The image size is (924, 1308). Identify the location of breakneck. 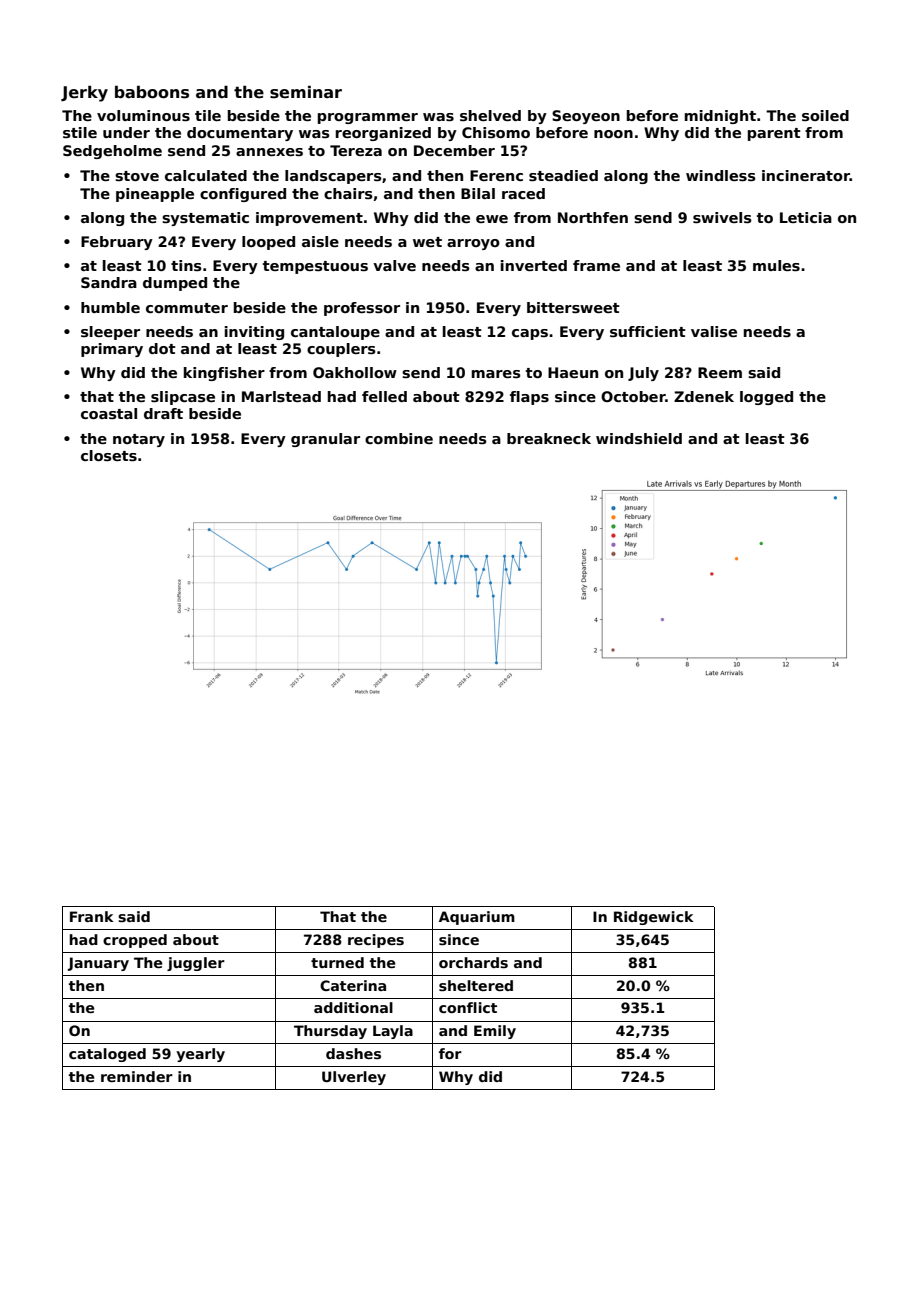
(549, 438).
